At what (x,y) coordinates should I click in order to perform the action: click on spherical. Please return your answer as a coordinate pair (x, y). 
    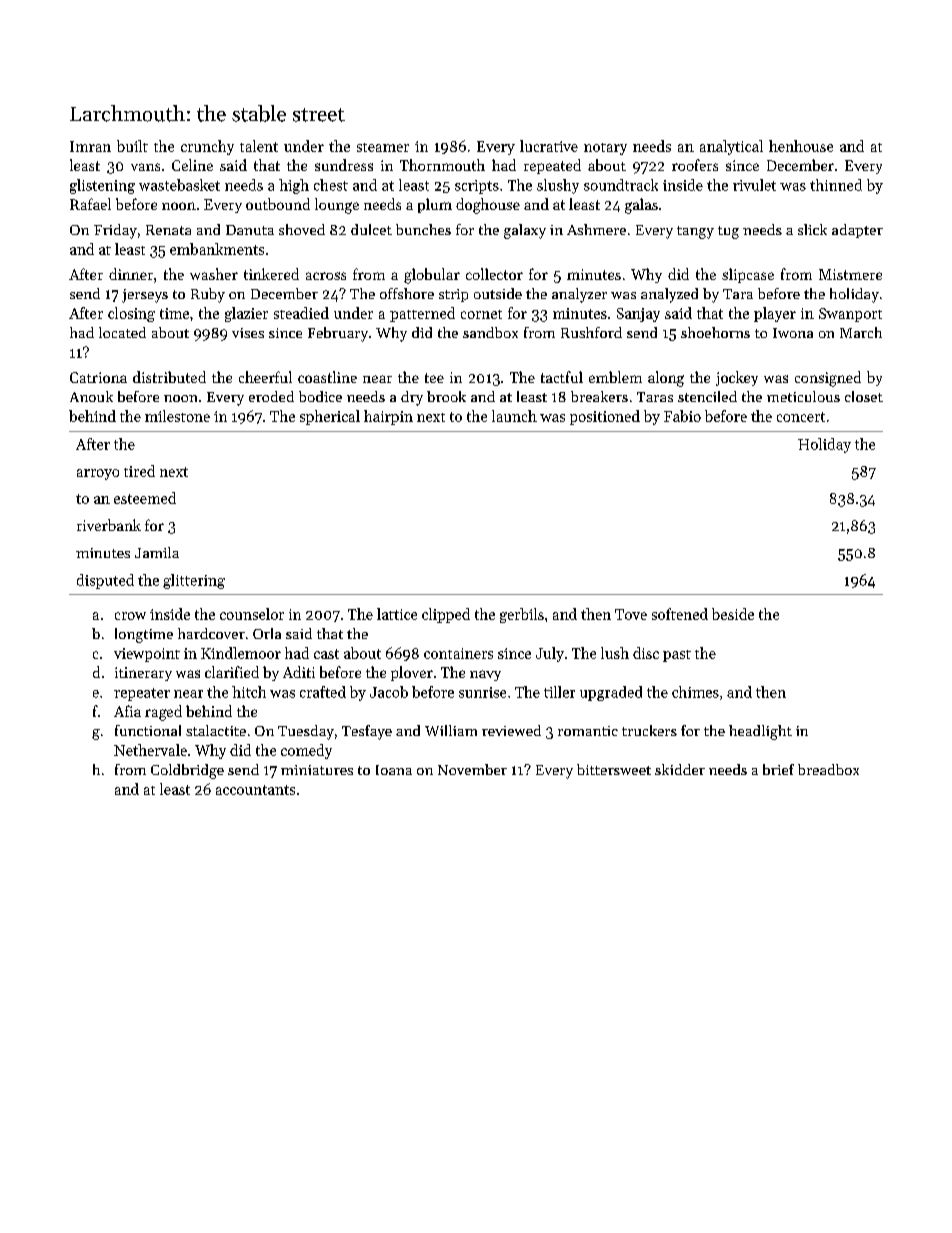
    Looking at the image, I should click on (330, 417).
